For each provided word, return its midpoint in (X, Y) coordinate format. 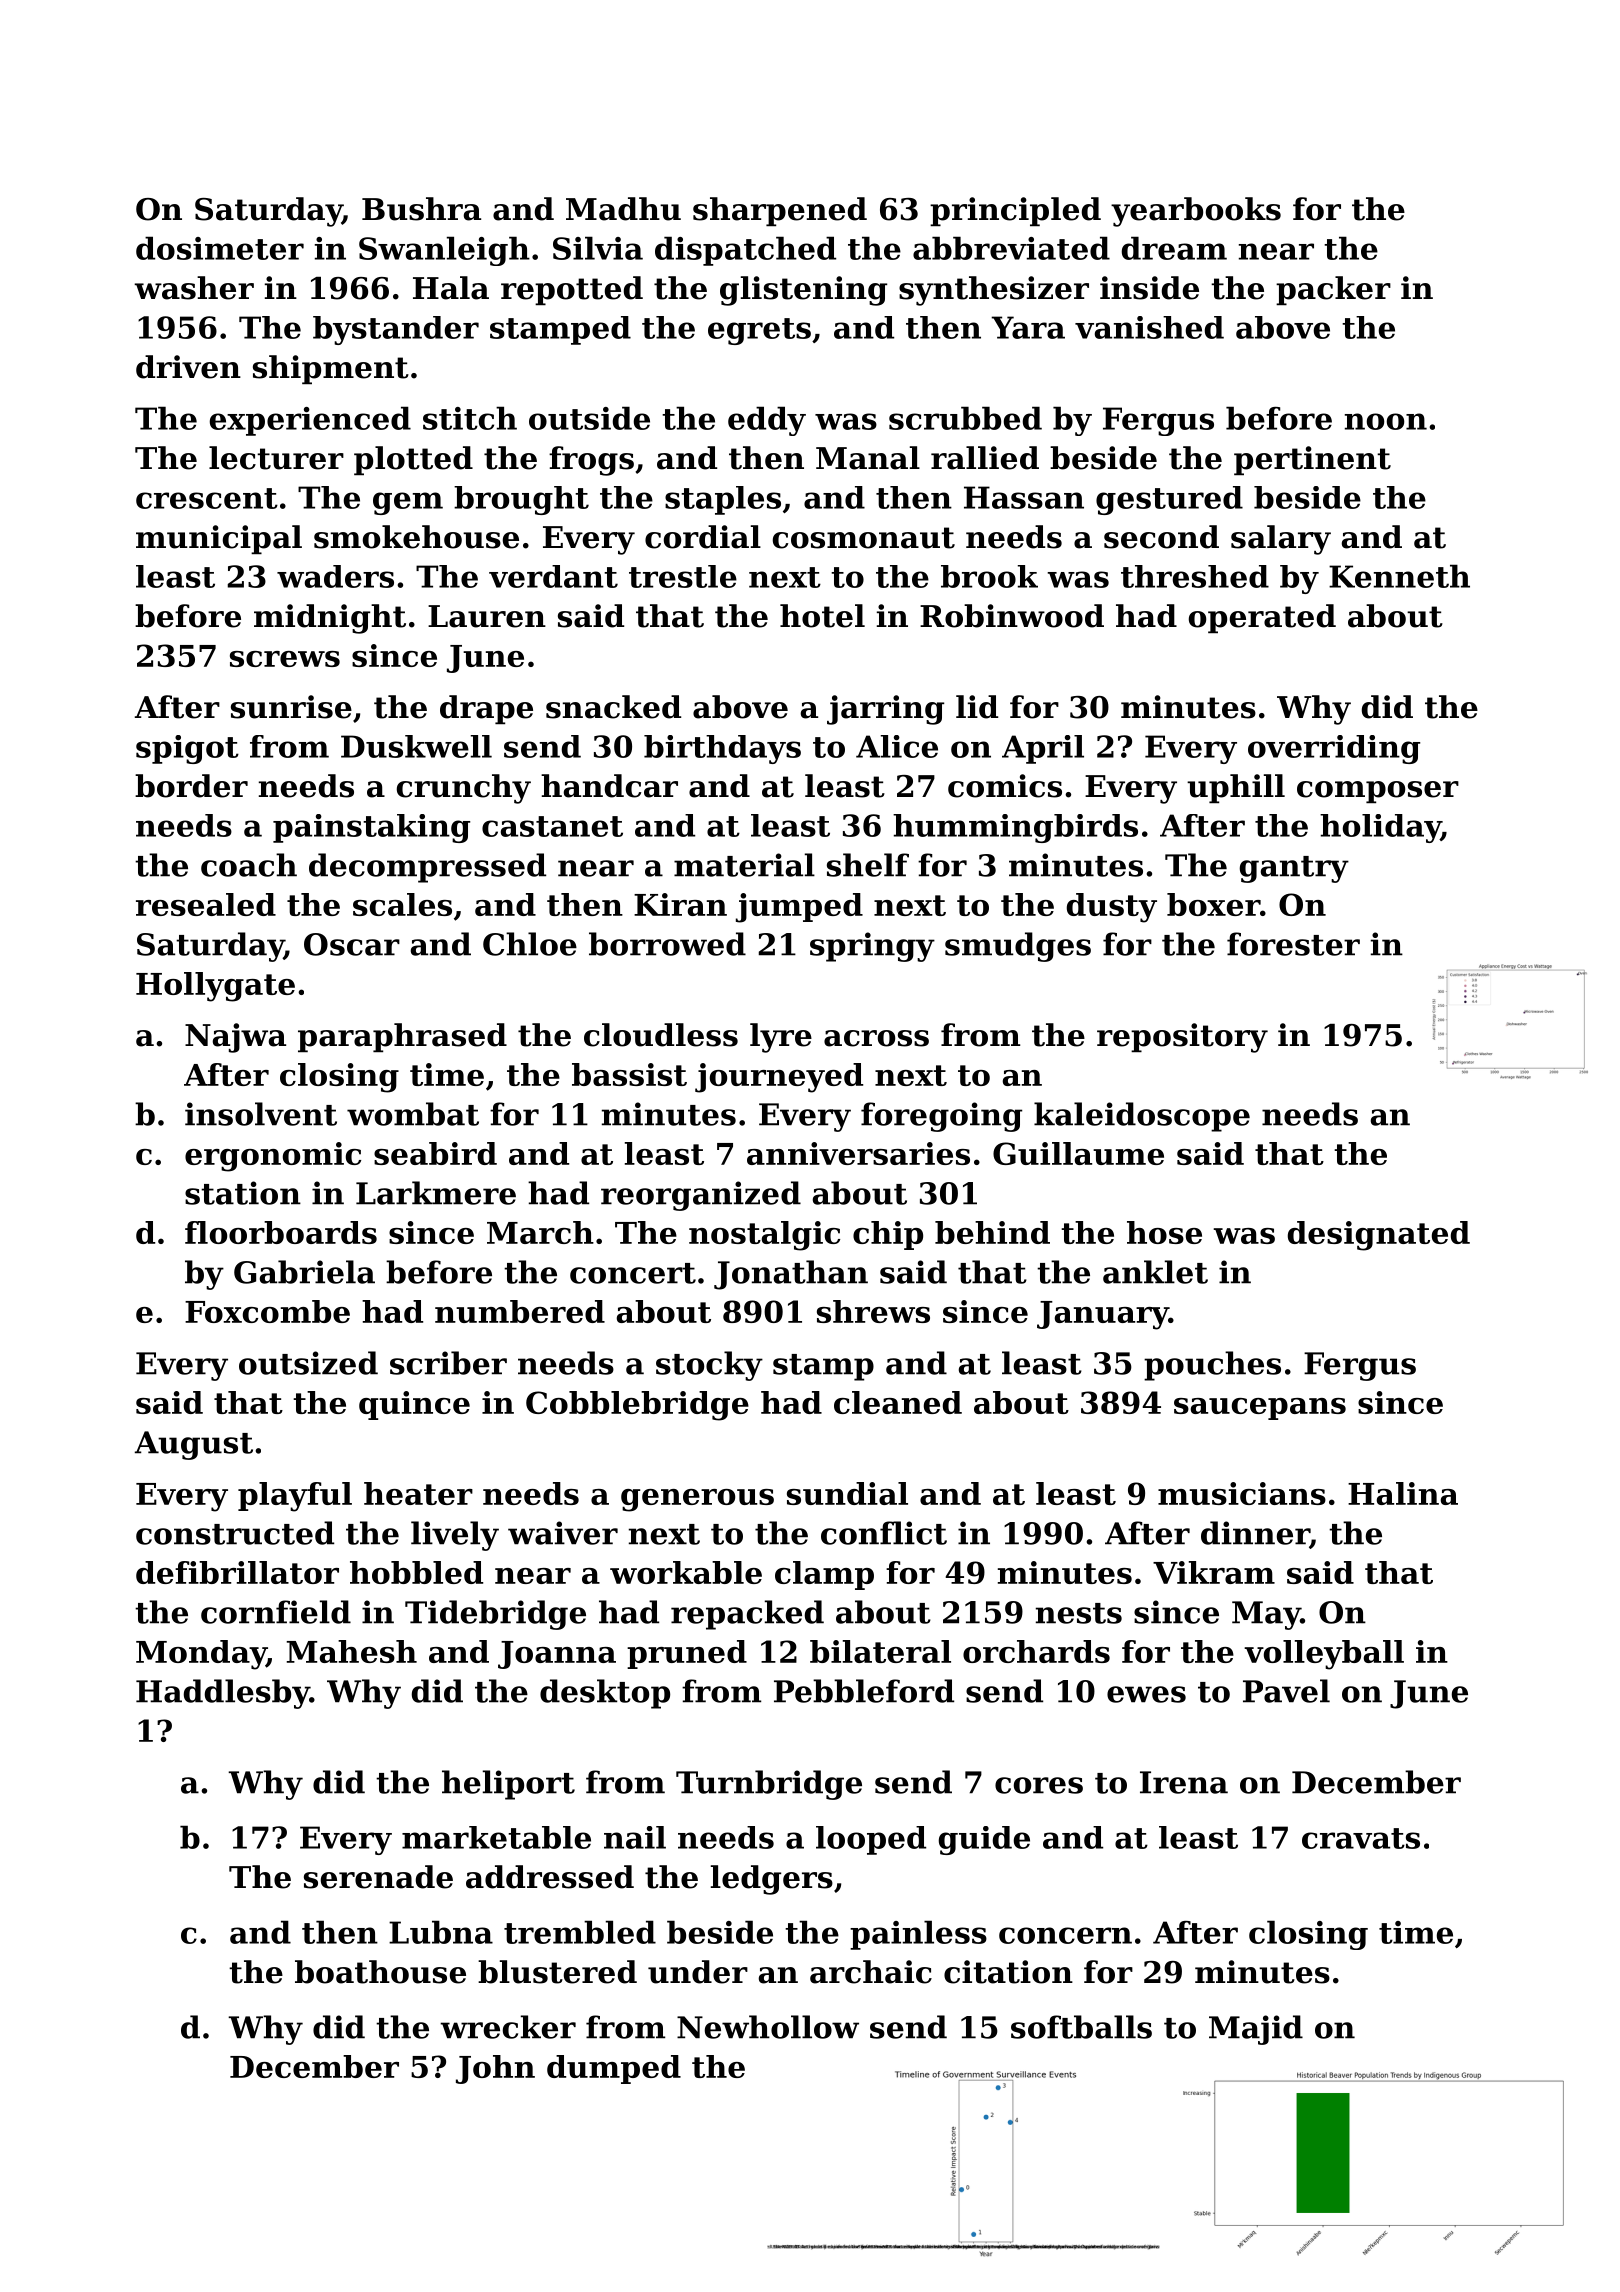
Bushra (421, 209)
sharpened (780, 211)
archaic (871, 1972)
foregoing (941, 1117)
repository (1182, 1038)
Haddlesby (223, 1694)
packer (1333, 290)
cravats (1361, 1838)
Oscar (352, 944)
